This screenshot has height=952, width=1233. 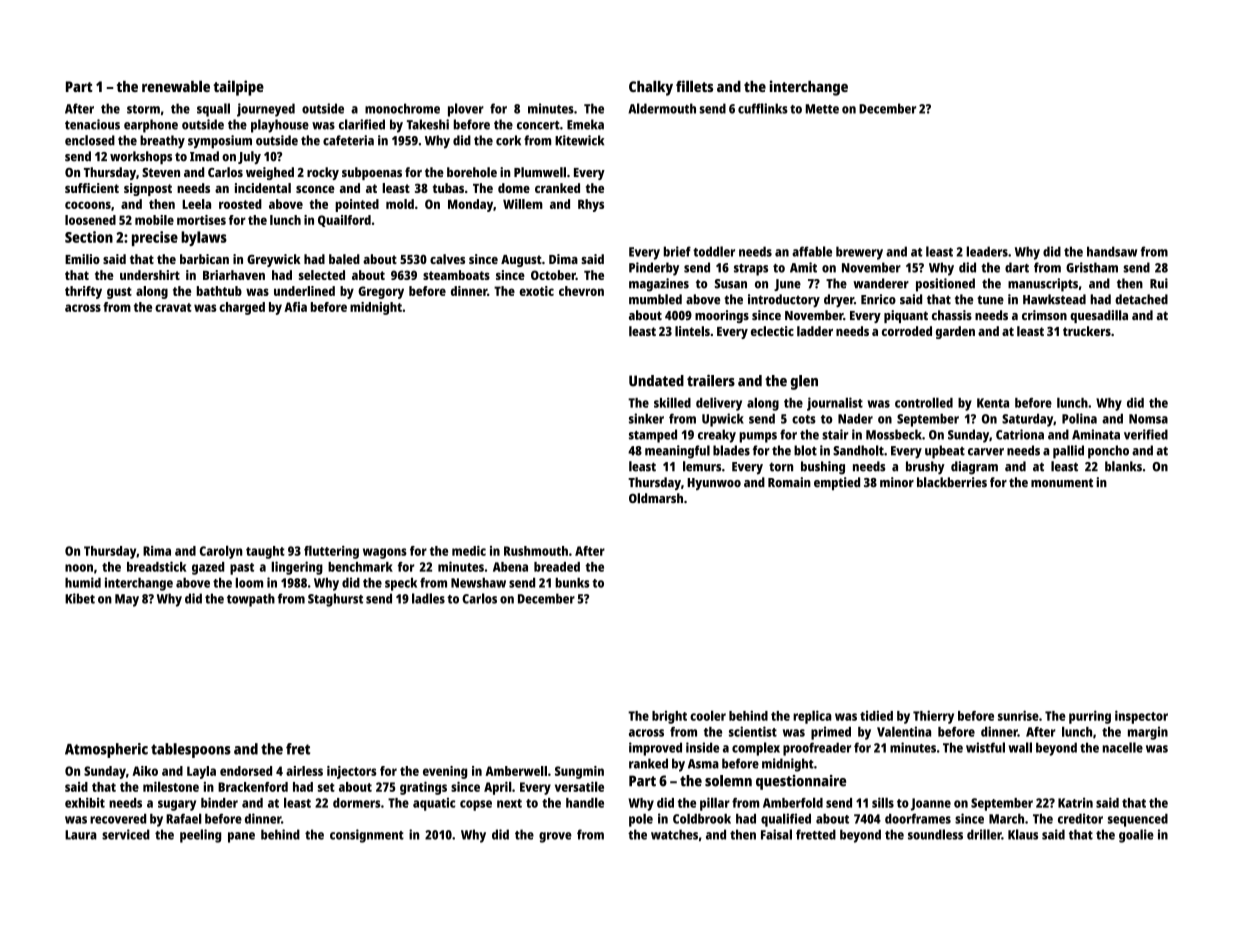 What do you see at coordinates (654, 269) in the screenshot?
I see `Pinderby` at bounding box center [654, 269].
